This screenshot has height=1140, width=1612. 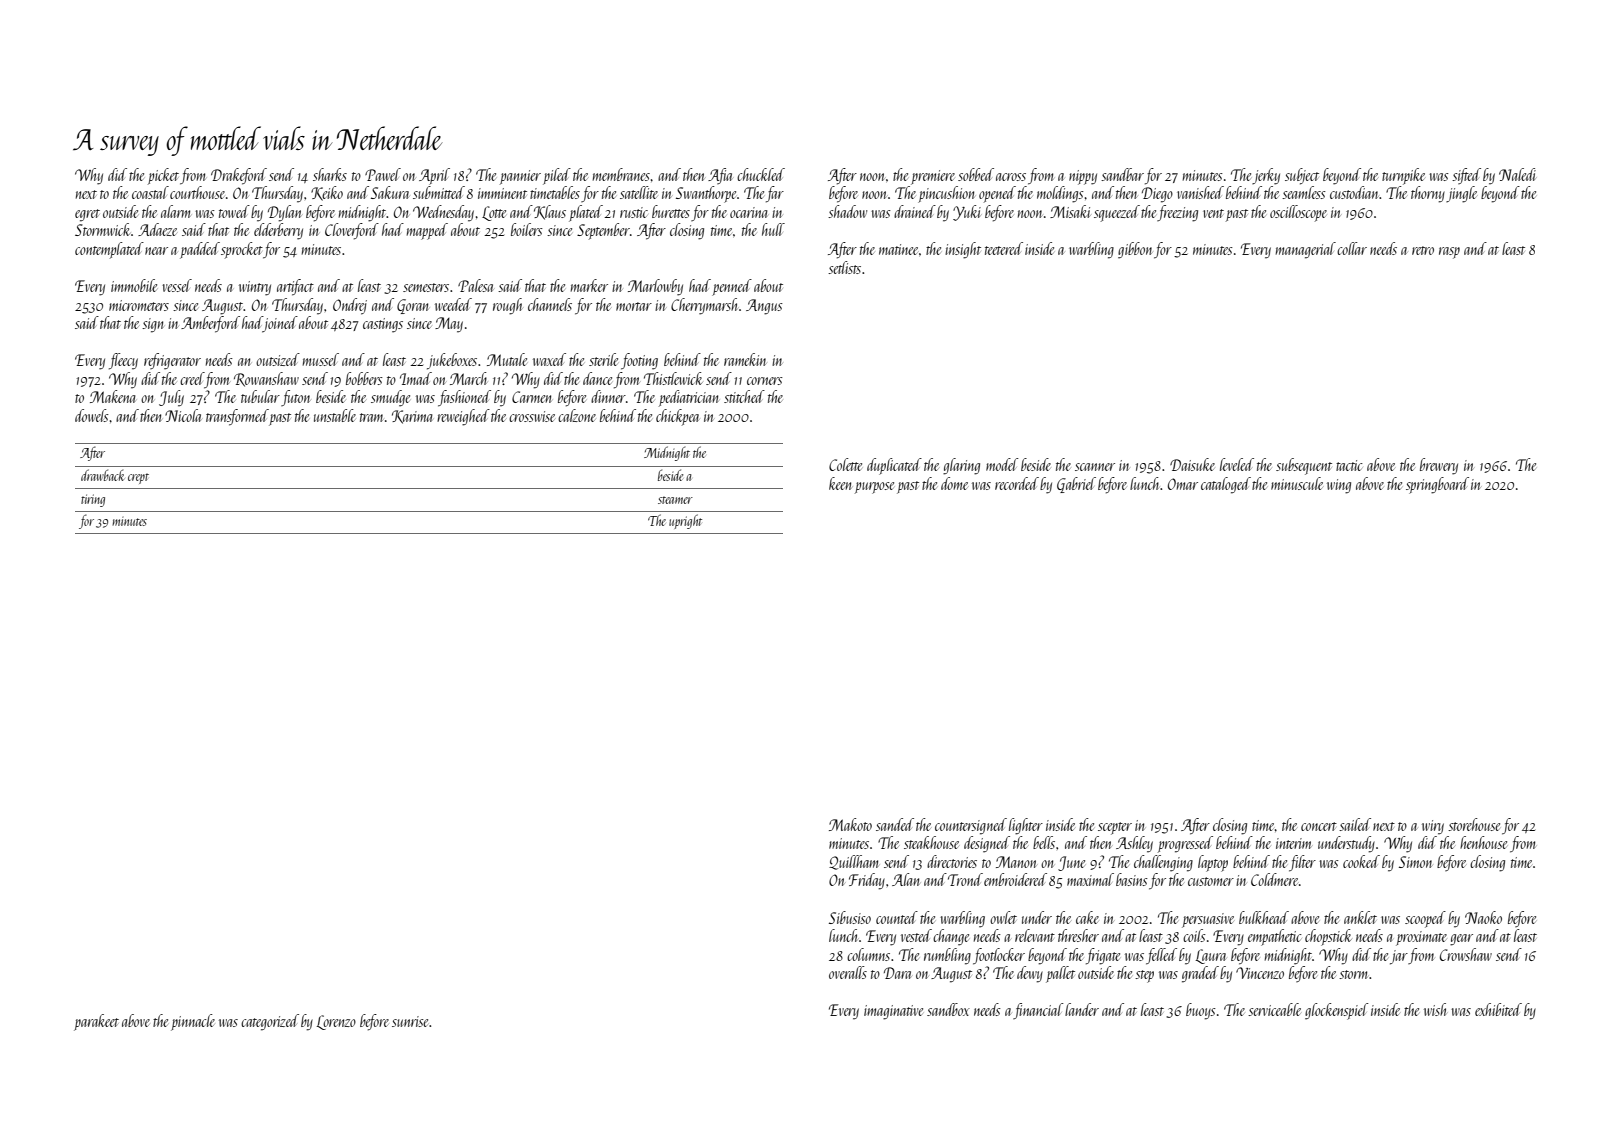 I want to click on pediatrician, so click(x=689, y=398).
